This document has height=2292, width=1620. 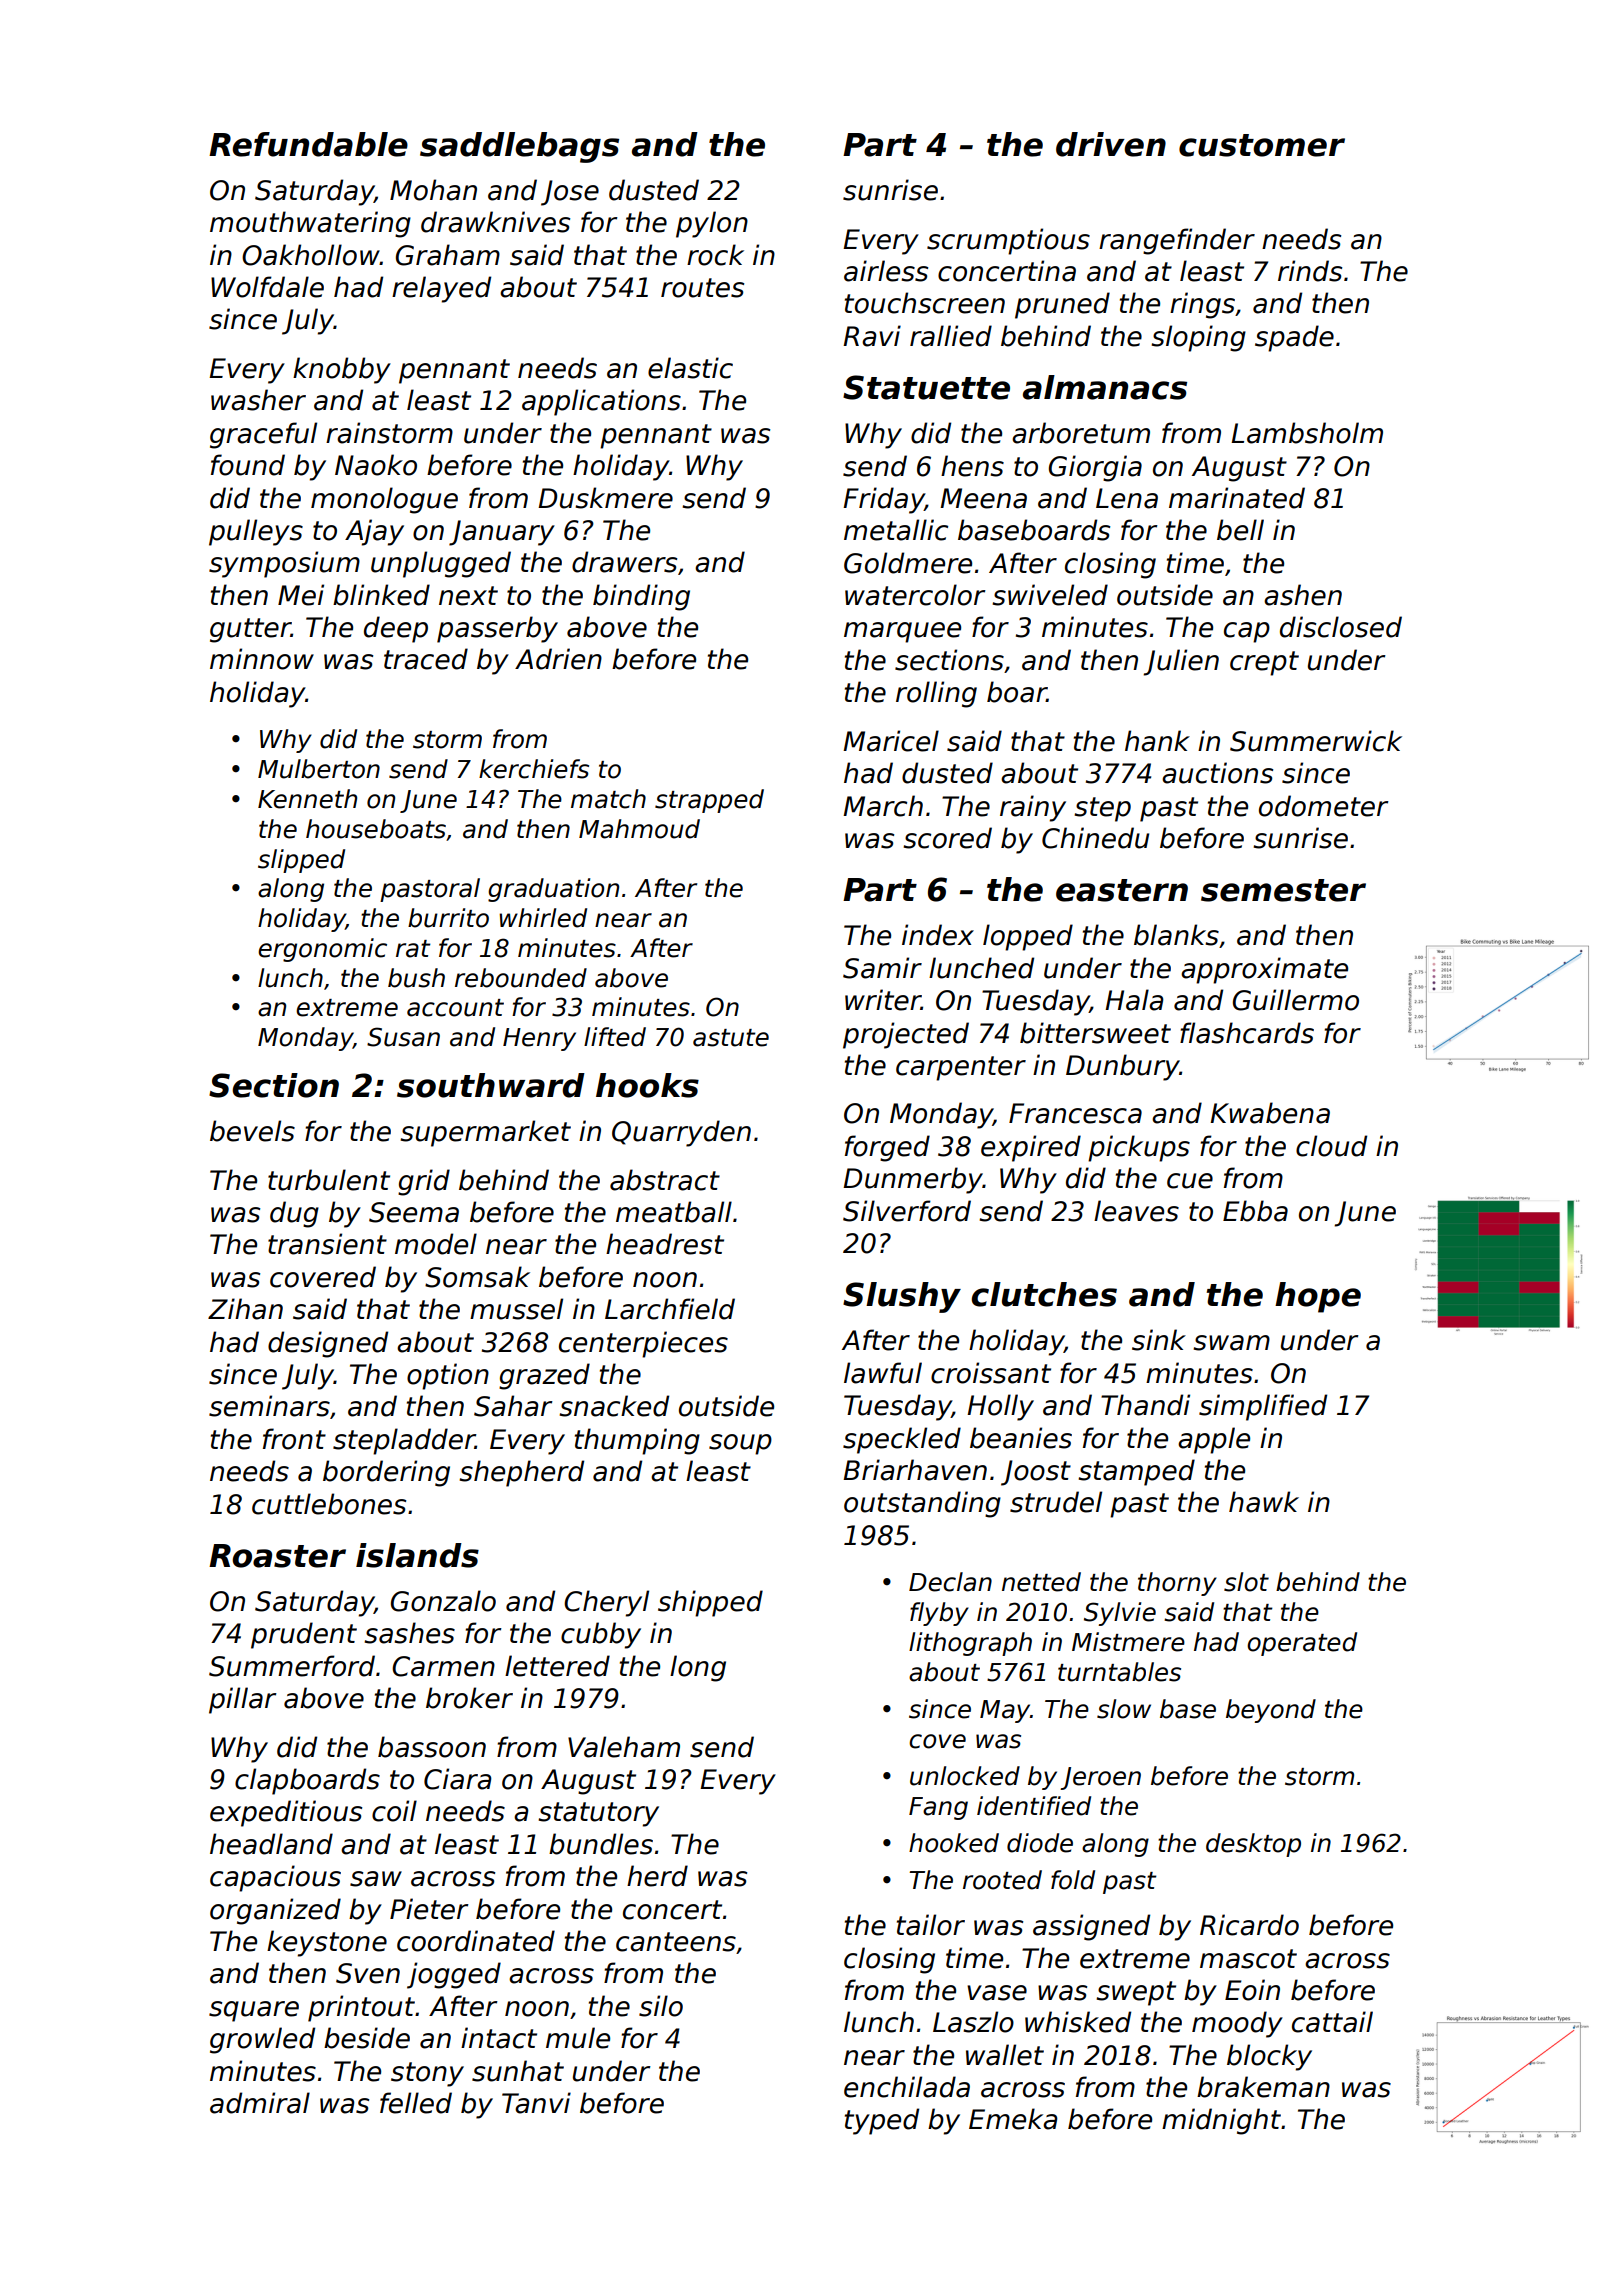 What do you see at coordinates (416, 2103) in the document?
I see `felled` at bounding box center [416, 2103].
